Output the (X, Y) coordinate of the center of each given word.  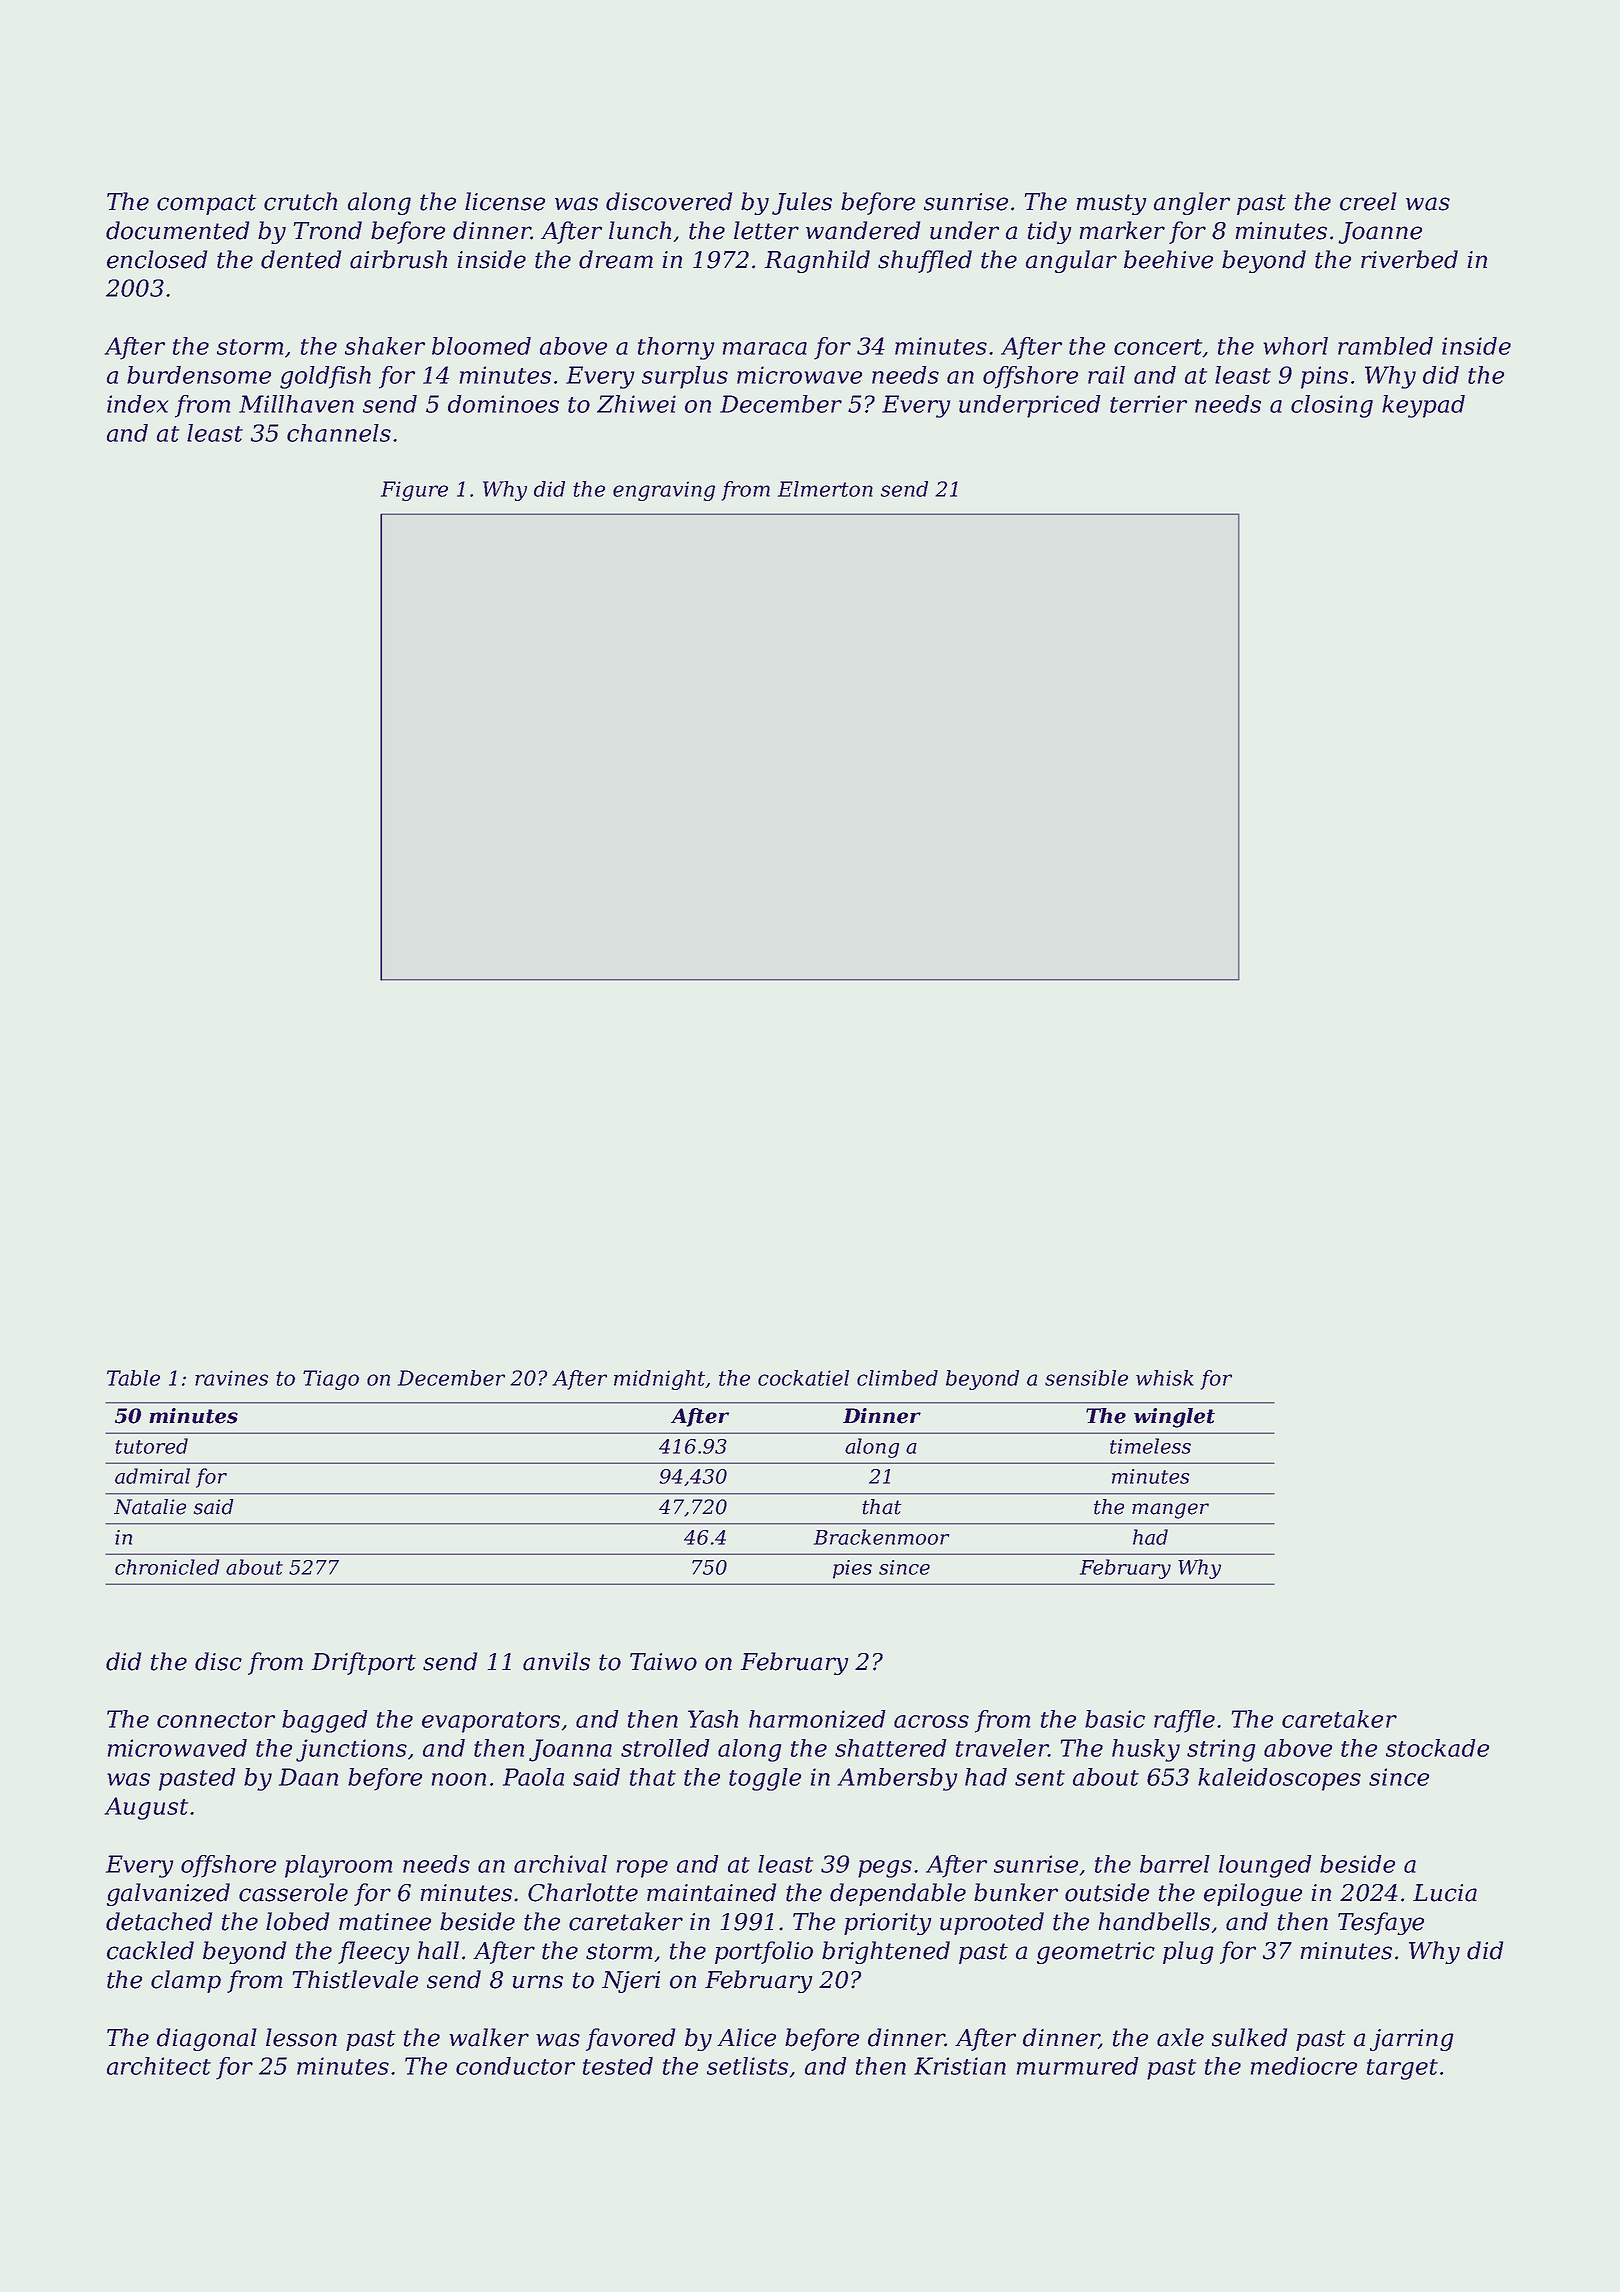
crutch (300, 201)
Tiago (331, 1380)
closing (1332, 406)
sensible (1086, 1378)
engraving (664, 491)
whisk (1165, 1378)
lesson (301, 2037)
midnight (659, 1380)
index (137, 404)
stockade (1437, 1748)
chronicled (167, 1567)
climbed (897, 1378)
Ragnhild (817, 261)
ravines (231, 1378)
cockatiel (803, 1378)
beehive (1168, 259)
